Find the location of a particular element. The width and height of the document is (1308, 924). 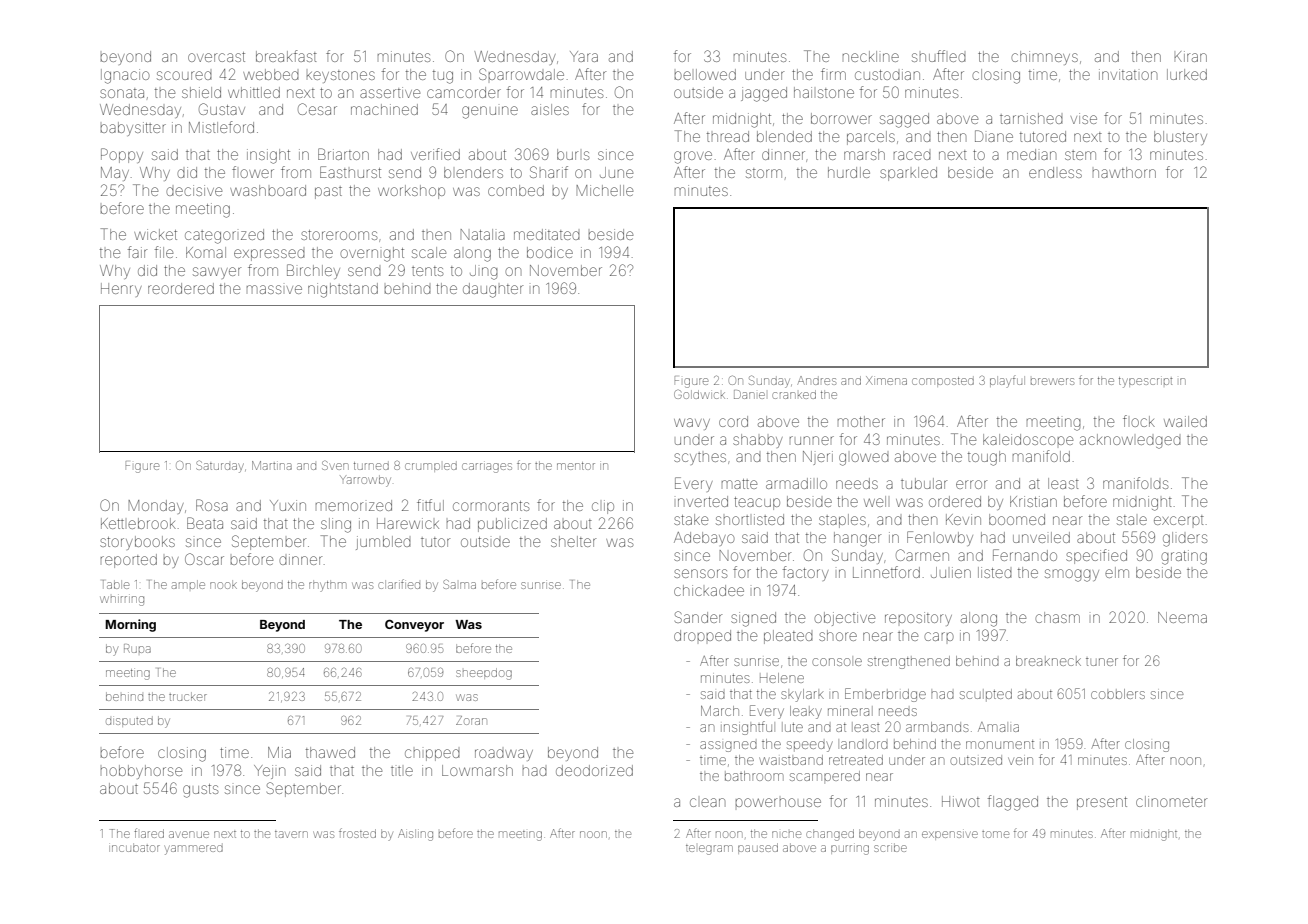

Saturday is located at coordinates (220, 466).
